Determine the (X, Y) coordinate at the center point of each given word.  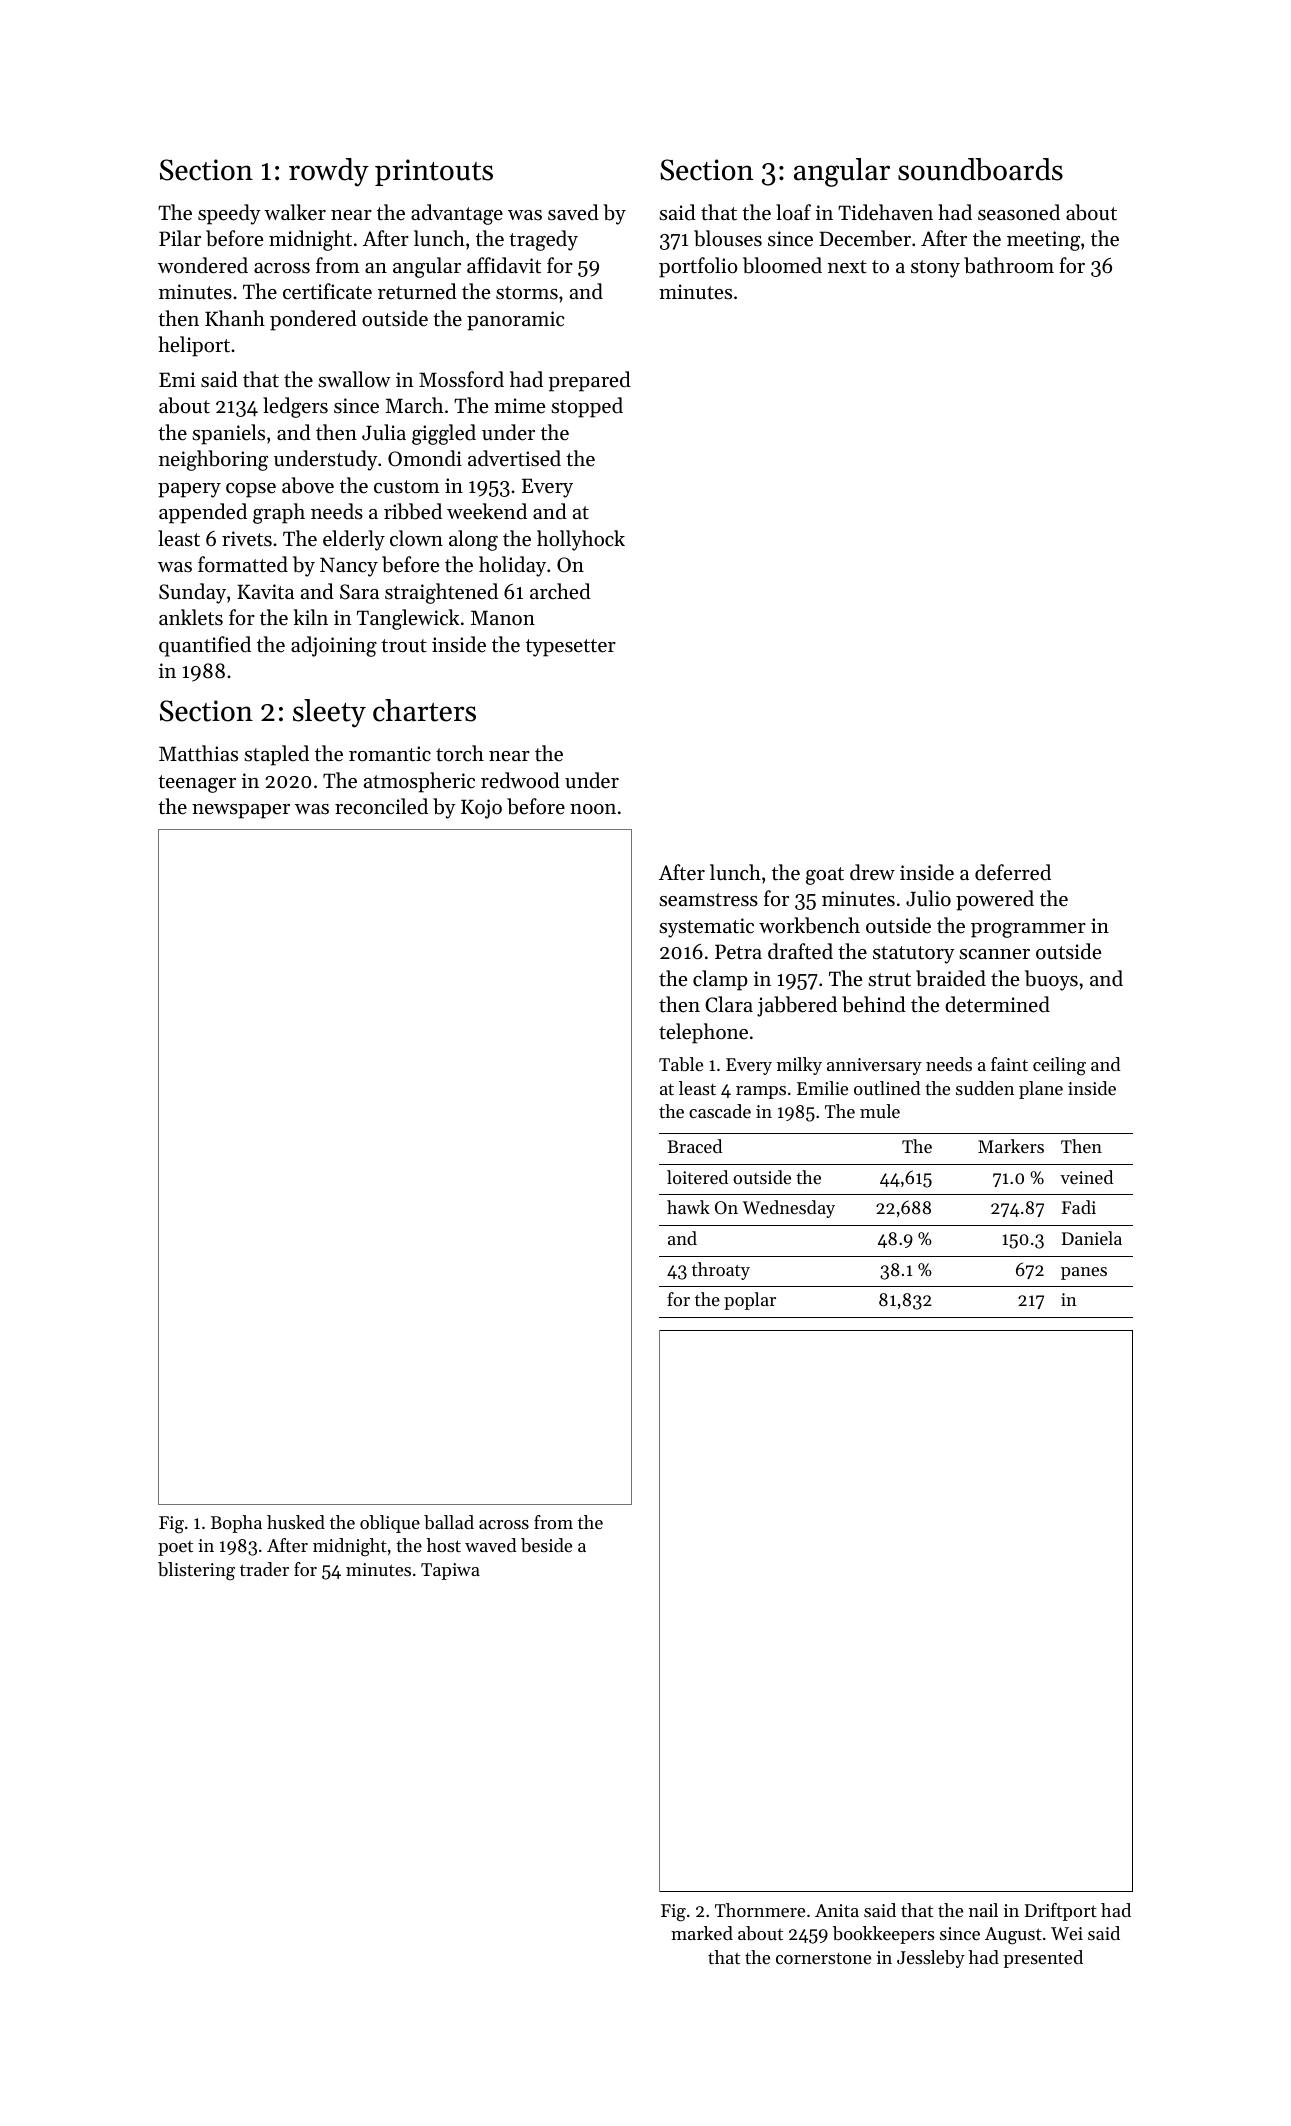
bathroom (1009, 265)
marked (702, 1933)
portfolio (698, 267)
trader (264, 1569)
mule (880, 1111)
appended (203, 513)
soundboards (980, 169)
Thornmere (760, 1910)
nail (983, 1910)
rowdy (329, 172)
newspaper (241, 811)
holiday (512, 566)
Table (681, 1064)
